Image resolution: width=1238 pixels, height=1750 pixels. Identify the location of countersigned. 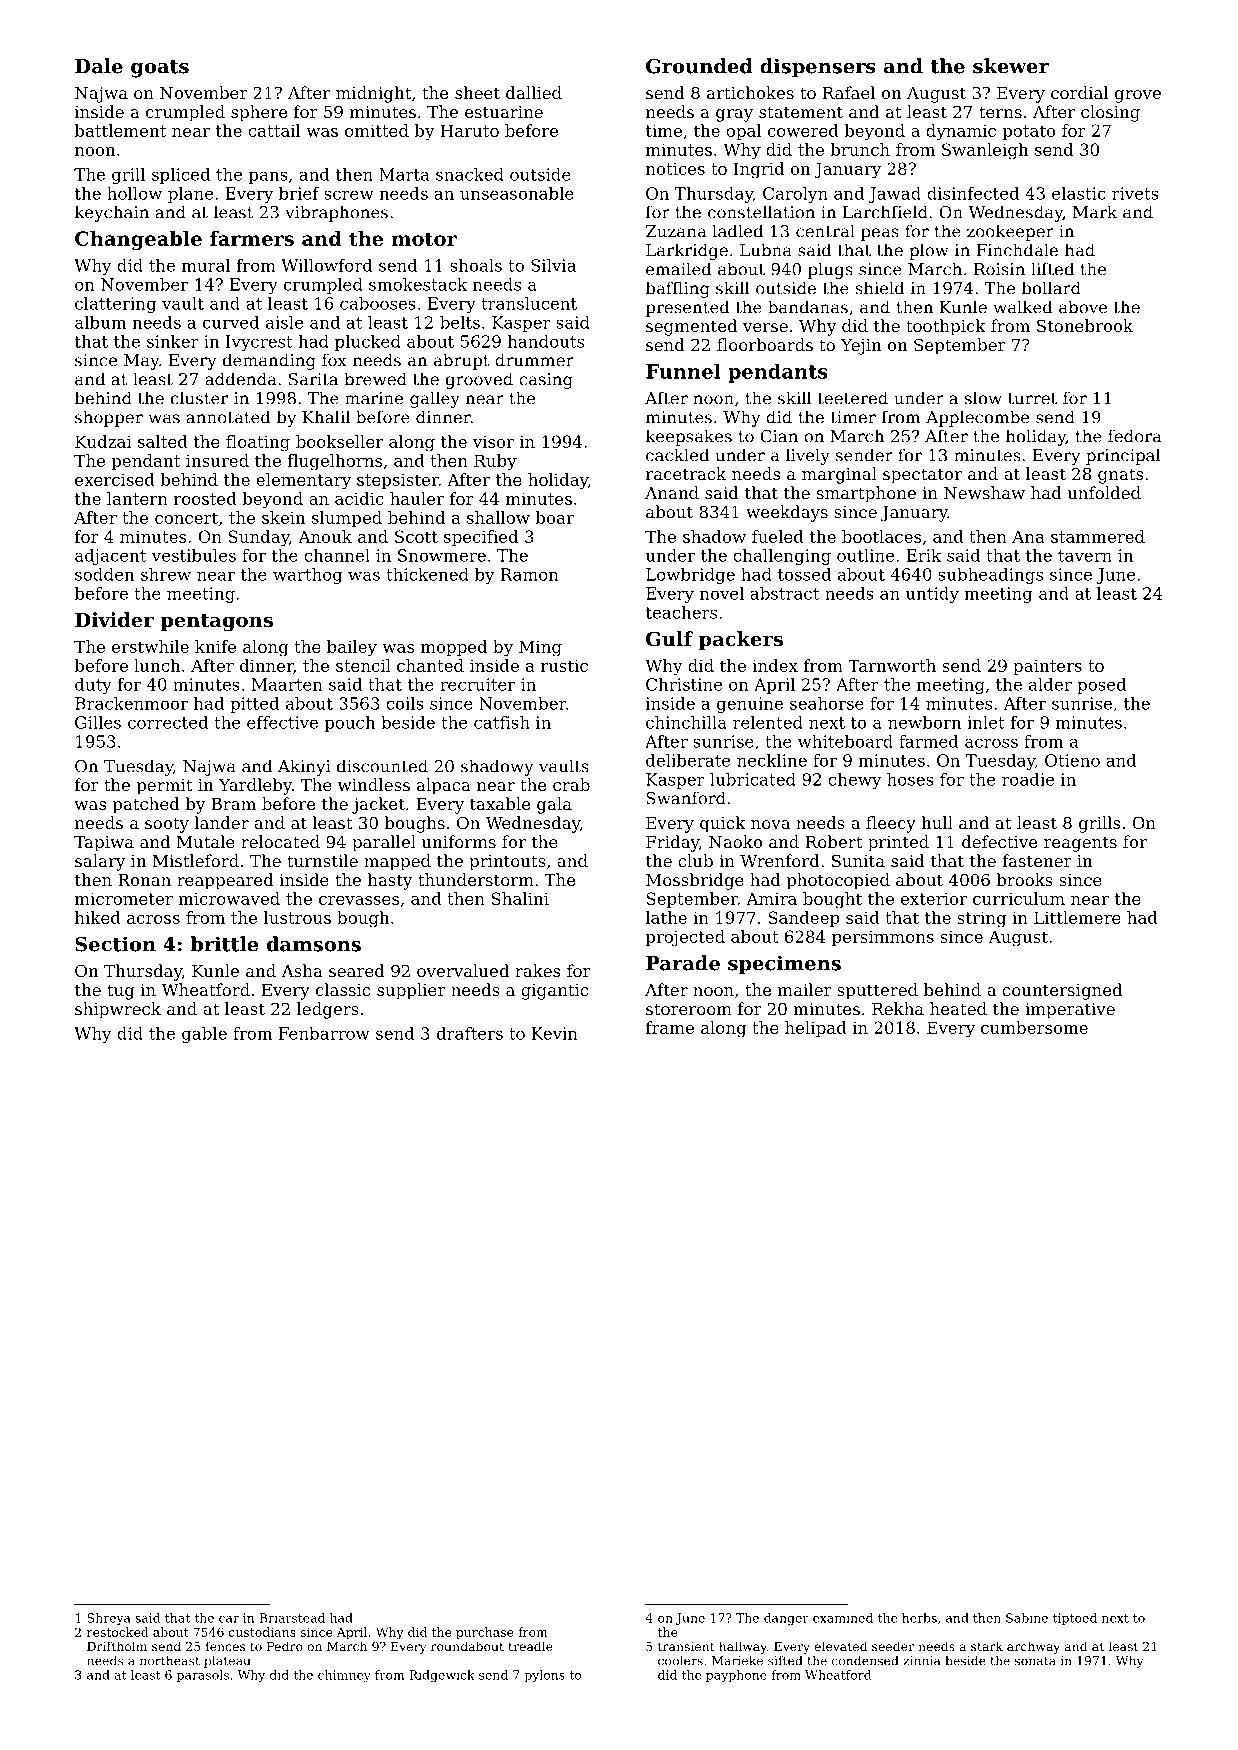
(1062, 991).
